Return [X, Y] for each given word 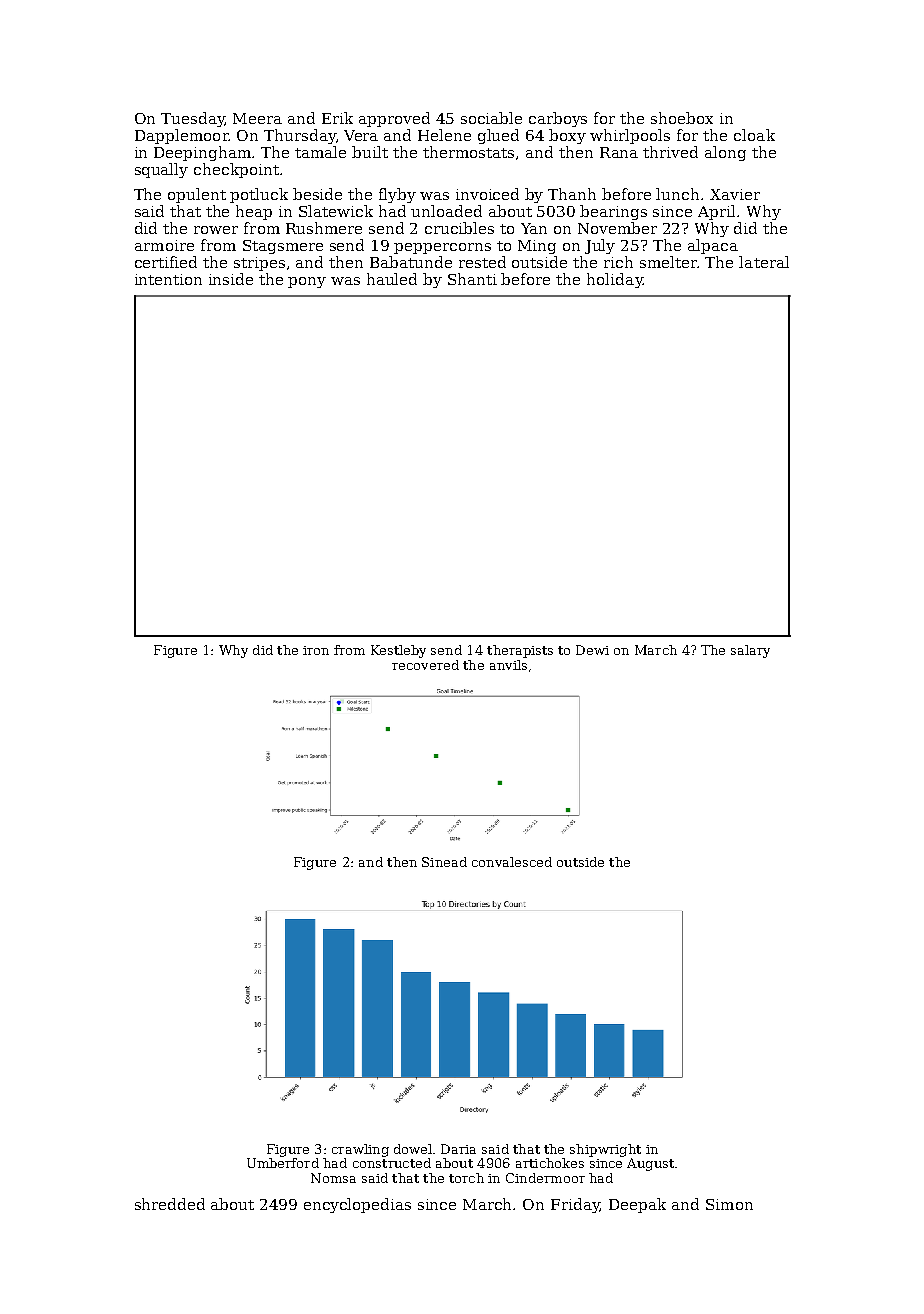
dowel [413, 1149]
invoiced [487, 194]
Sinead [444, 862]
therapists [520, 651]
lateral [764, 262]
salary [750, 651]
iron [316, 650]
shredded [170, 1204]
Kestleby [398, 651]
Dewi [592, 650]
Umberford [283, 1163]
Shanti [472, 279]
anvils [508, 665]
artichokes [550, 1163]
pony [307, 282]
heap [254, 212]
